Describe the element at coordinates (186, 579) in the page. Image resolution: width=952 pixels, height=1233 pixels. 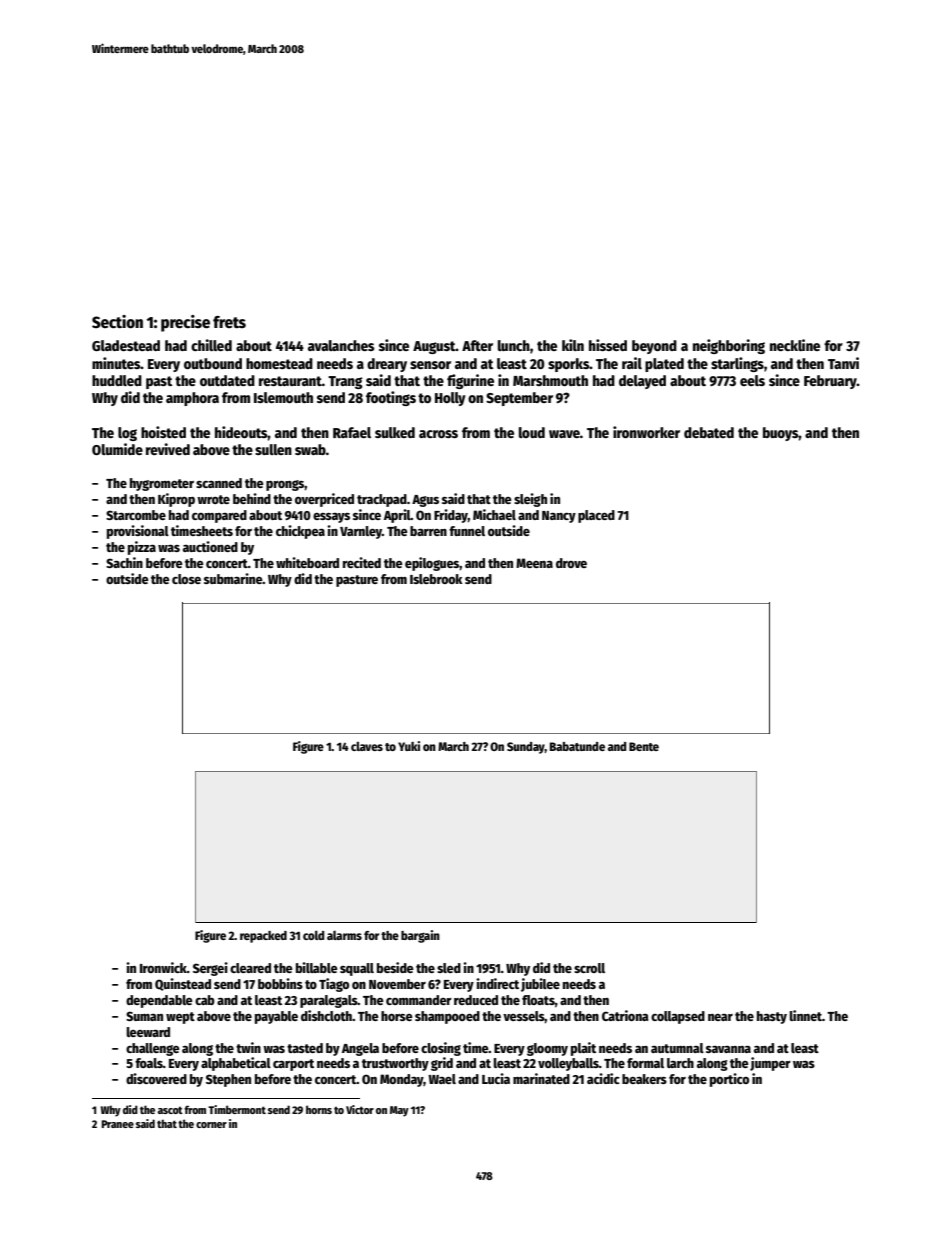
I see `close` at that location.
